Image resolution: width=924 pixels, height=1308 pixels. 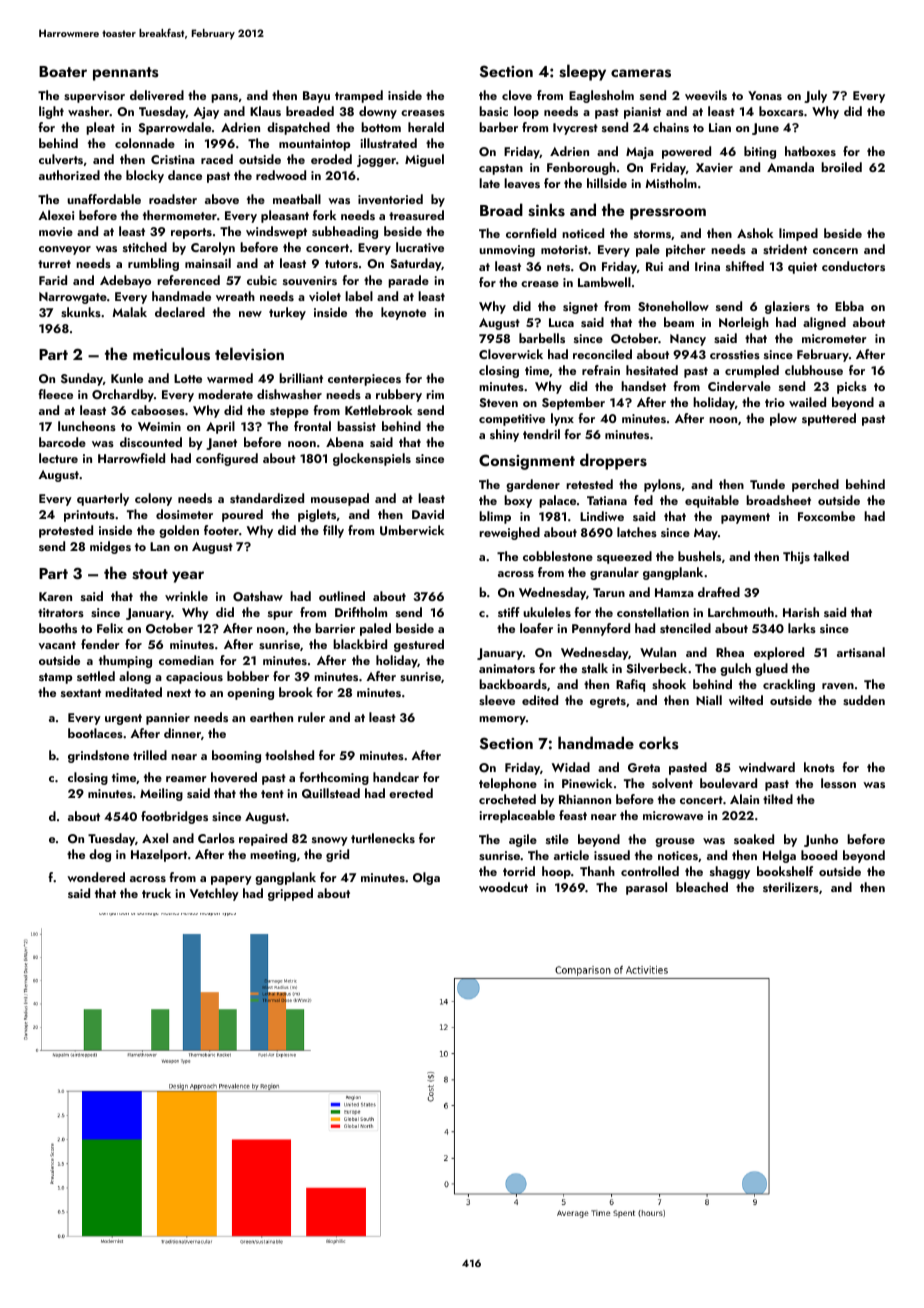 I want to click on Boater, so click(x=63, y=71).
